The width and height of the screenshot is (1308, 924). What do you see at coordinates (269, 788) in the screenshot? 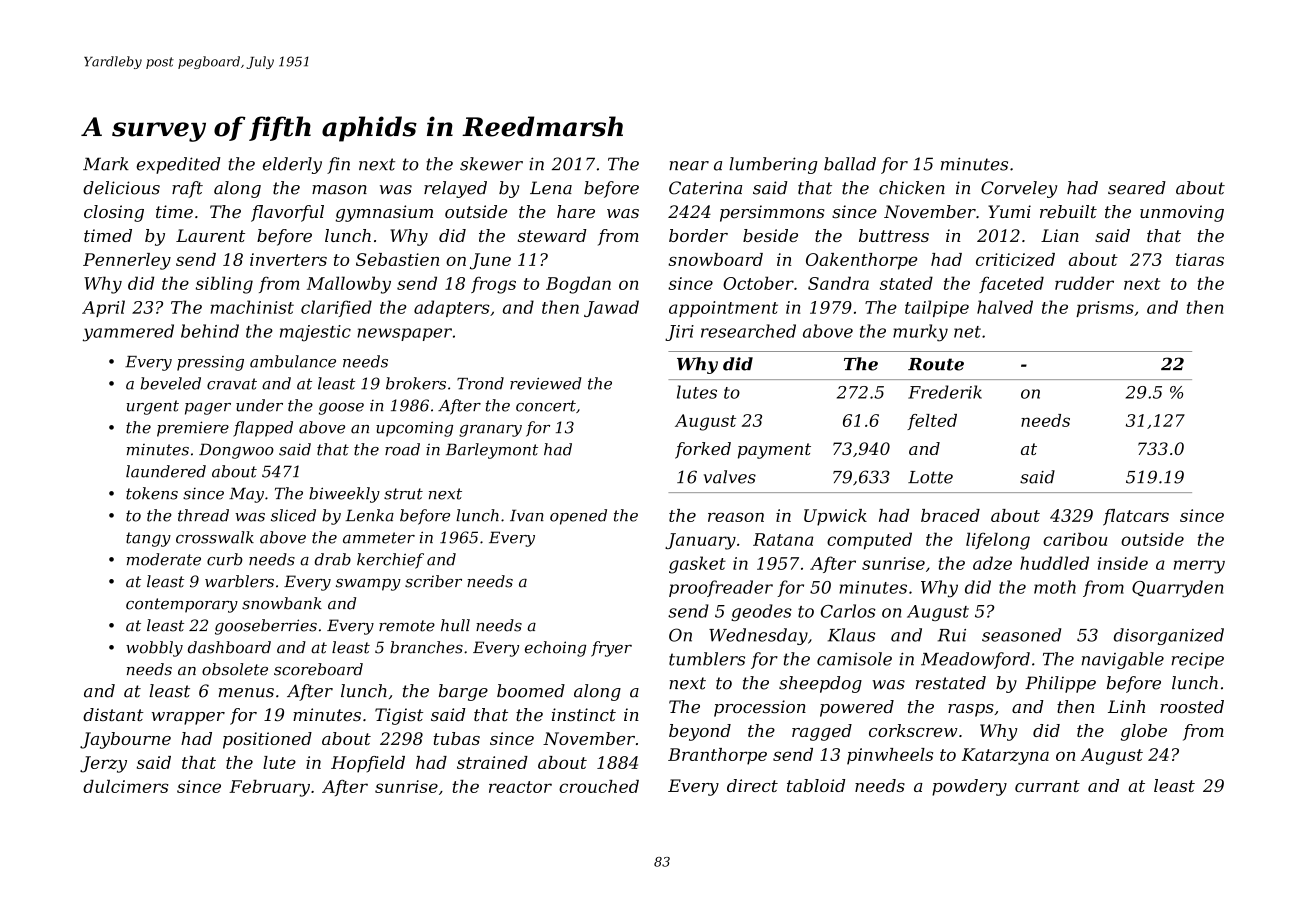
I see `February` at bounding box center [269, 788].
